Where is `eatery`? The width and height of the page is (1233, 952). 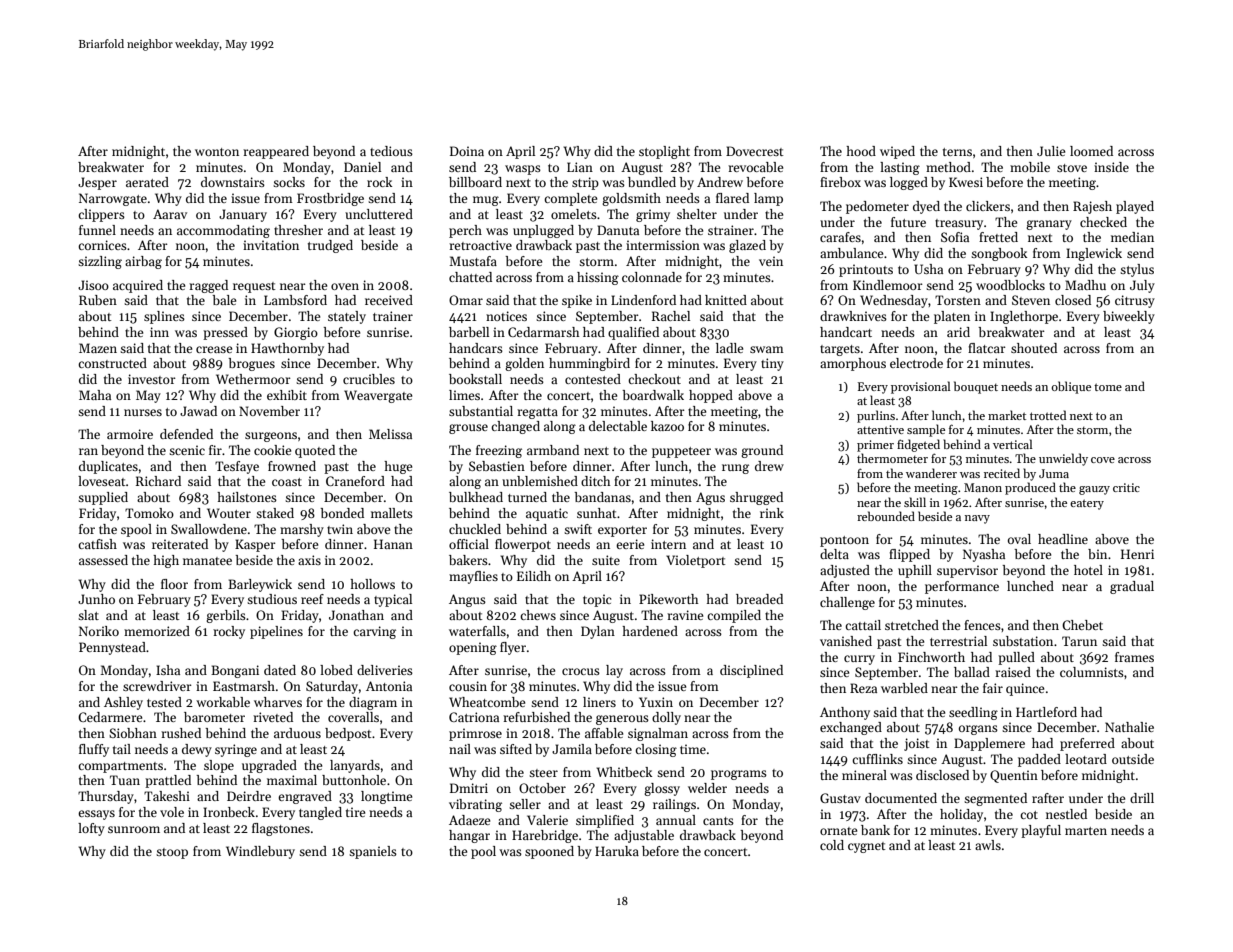 eatery is located at coordinates (1087, 504).
